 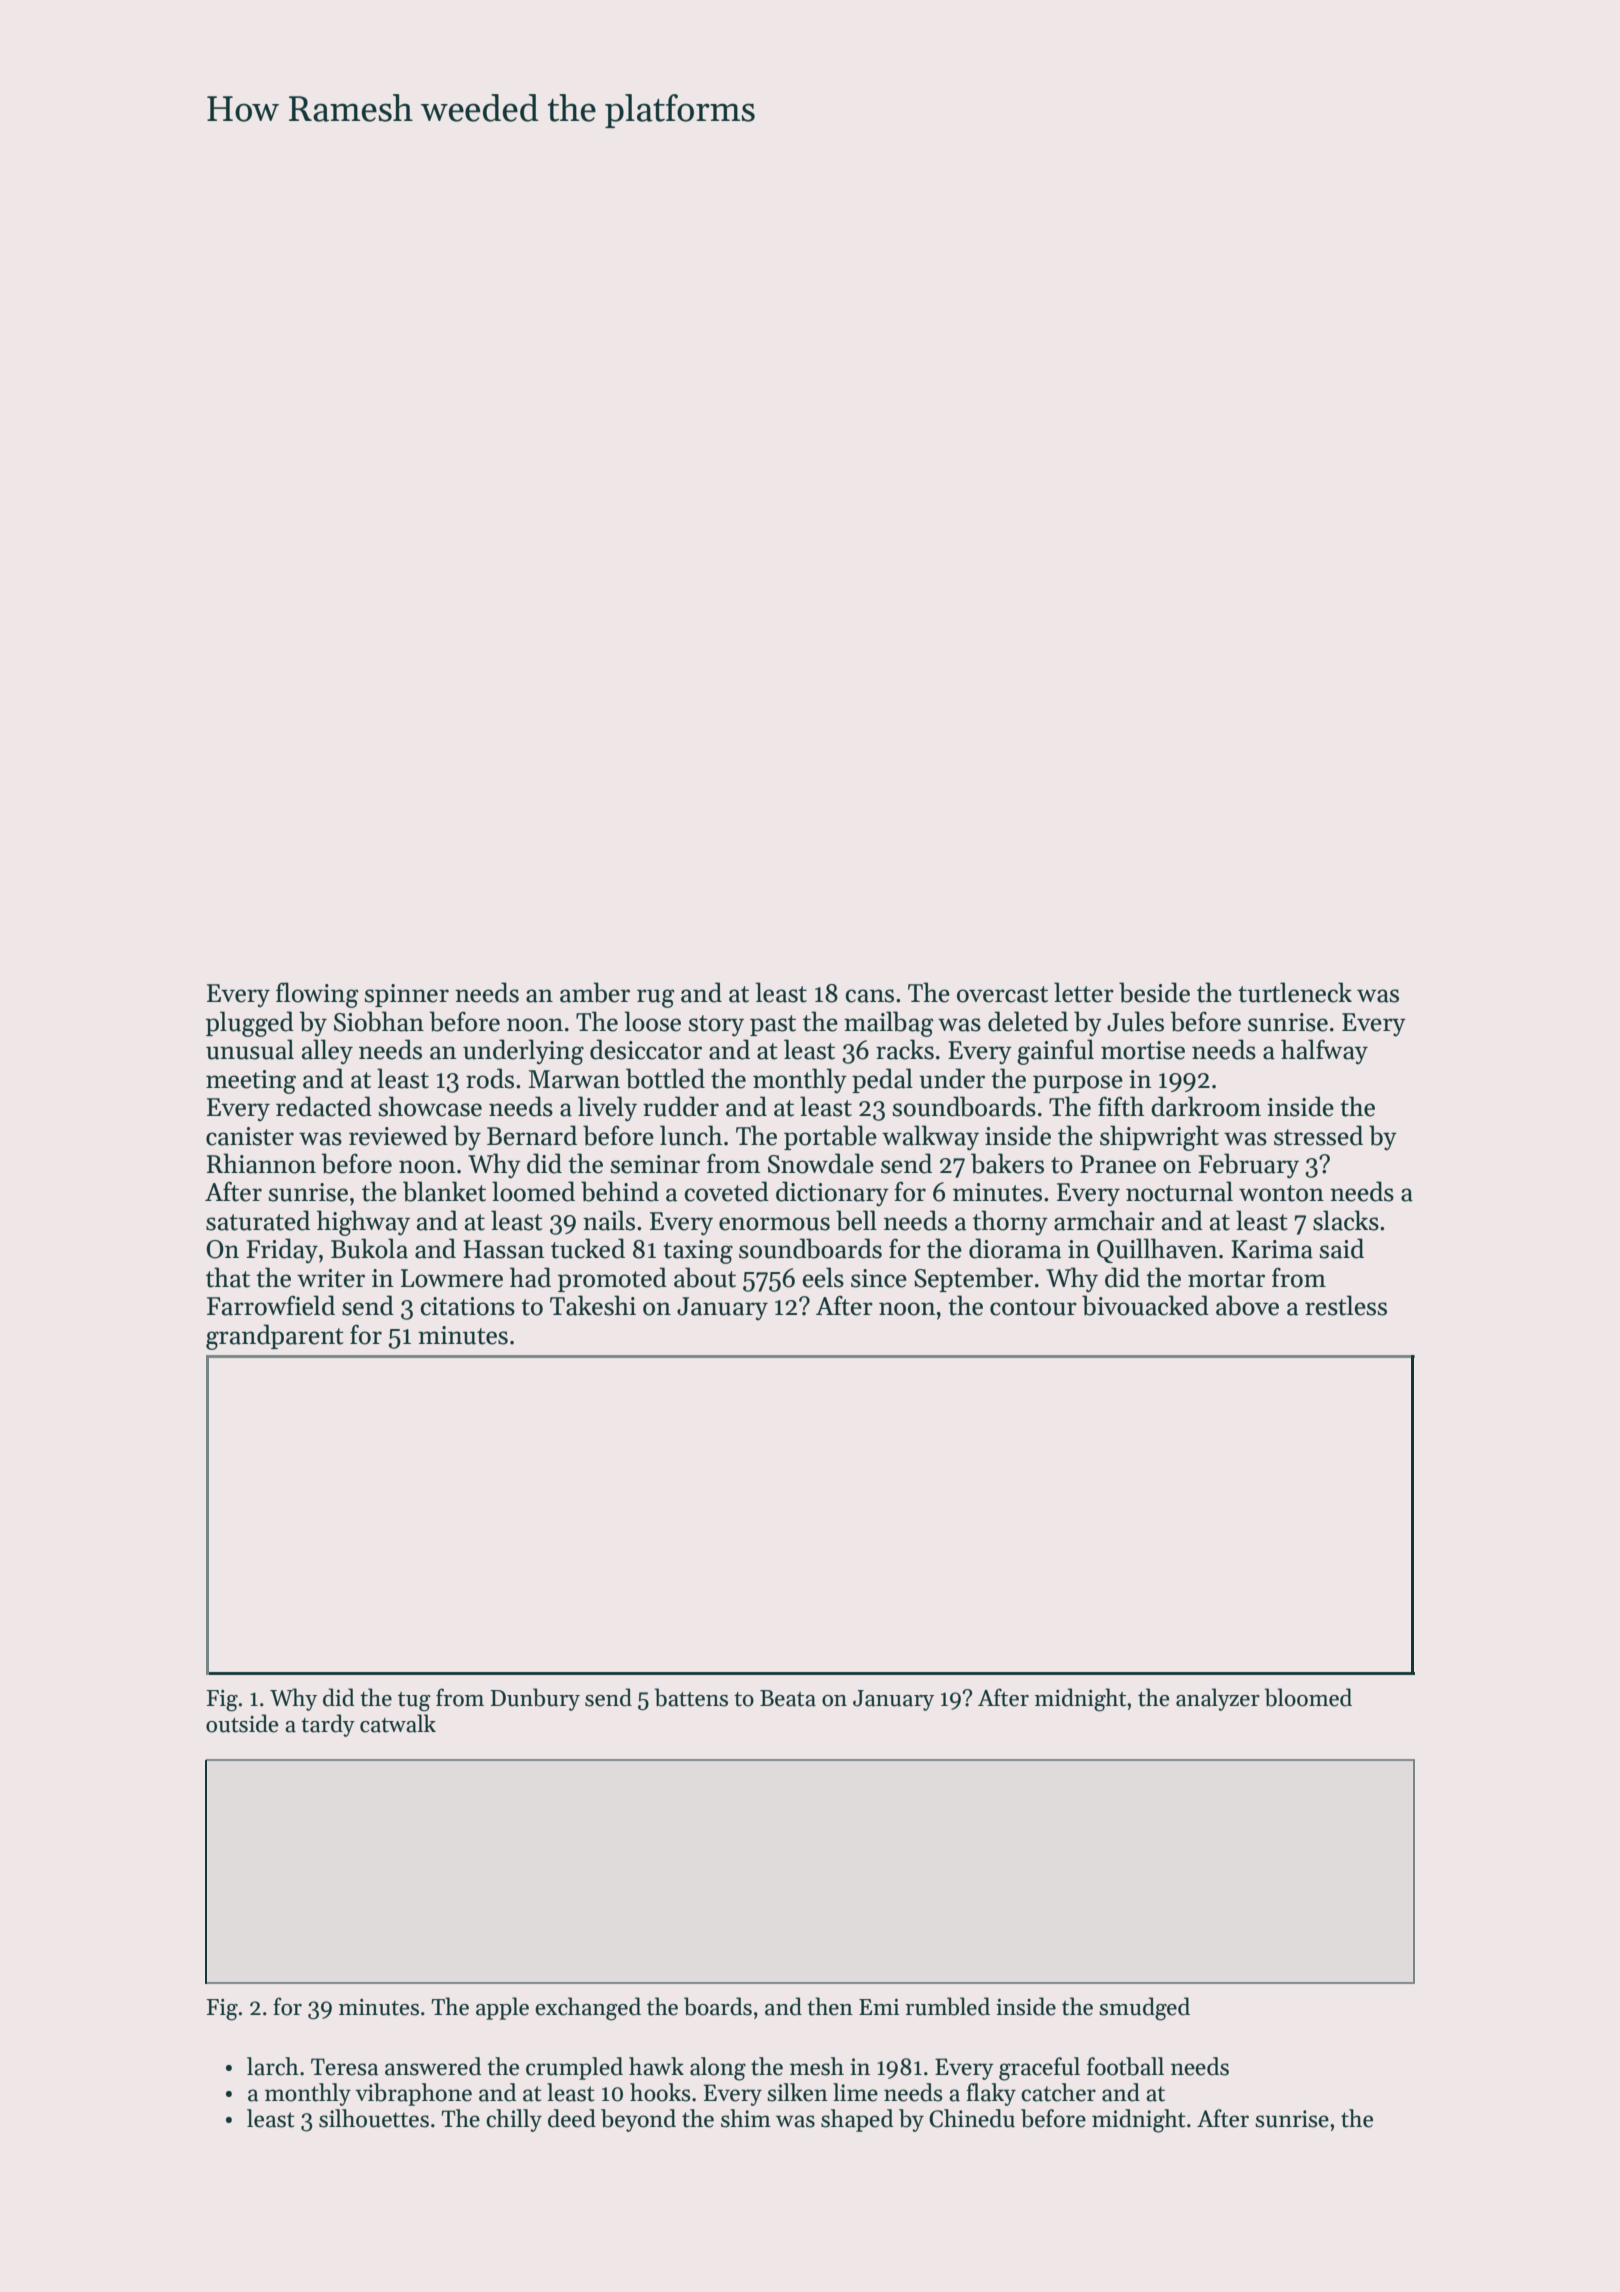 What do you see at coordinates (1346, 1305) in the document?
I see `restless` at bounding box center [1346, 1305].
